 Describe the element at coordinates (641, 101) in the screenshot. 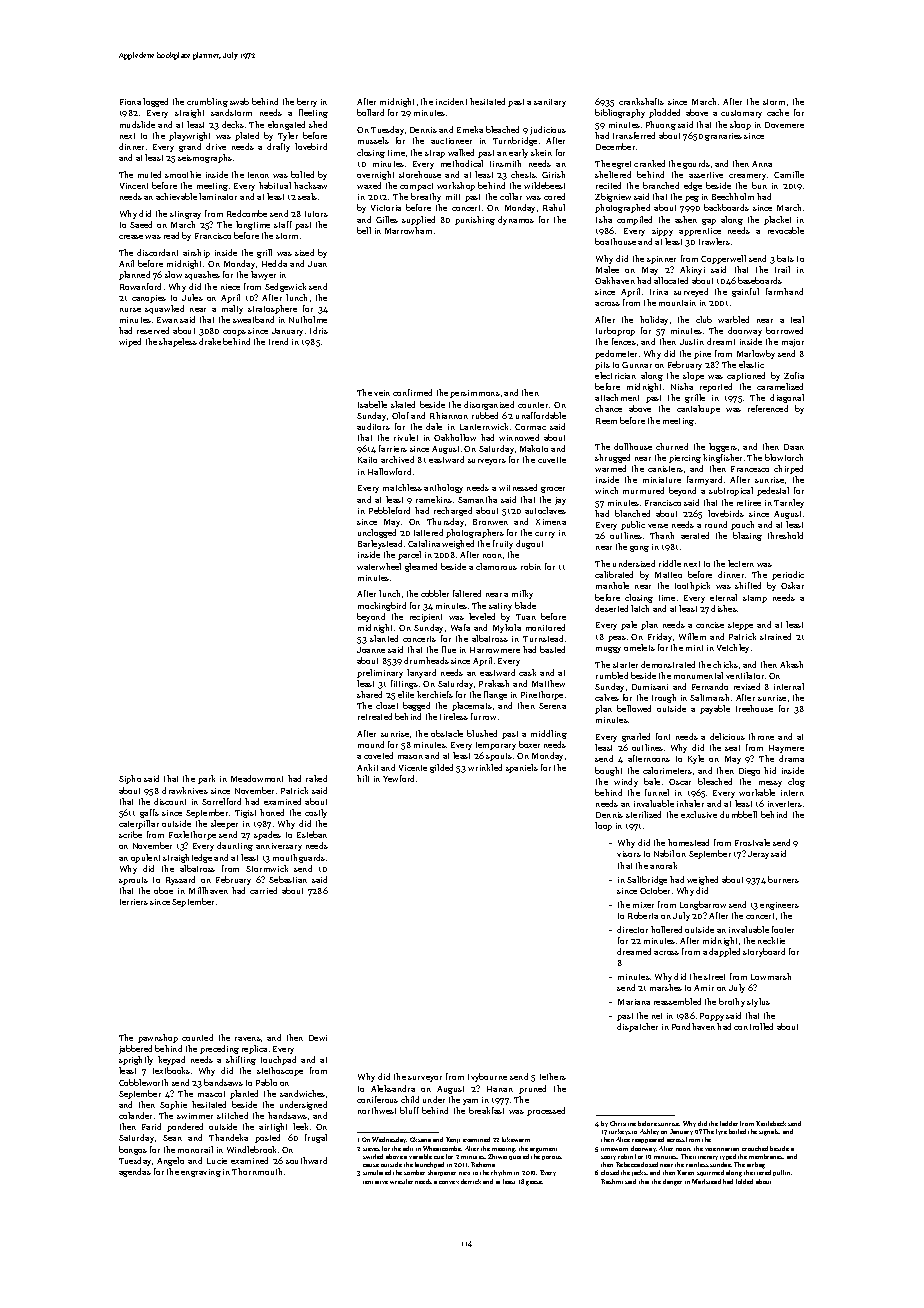

I see `crankshafts` at that location.
